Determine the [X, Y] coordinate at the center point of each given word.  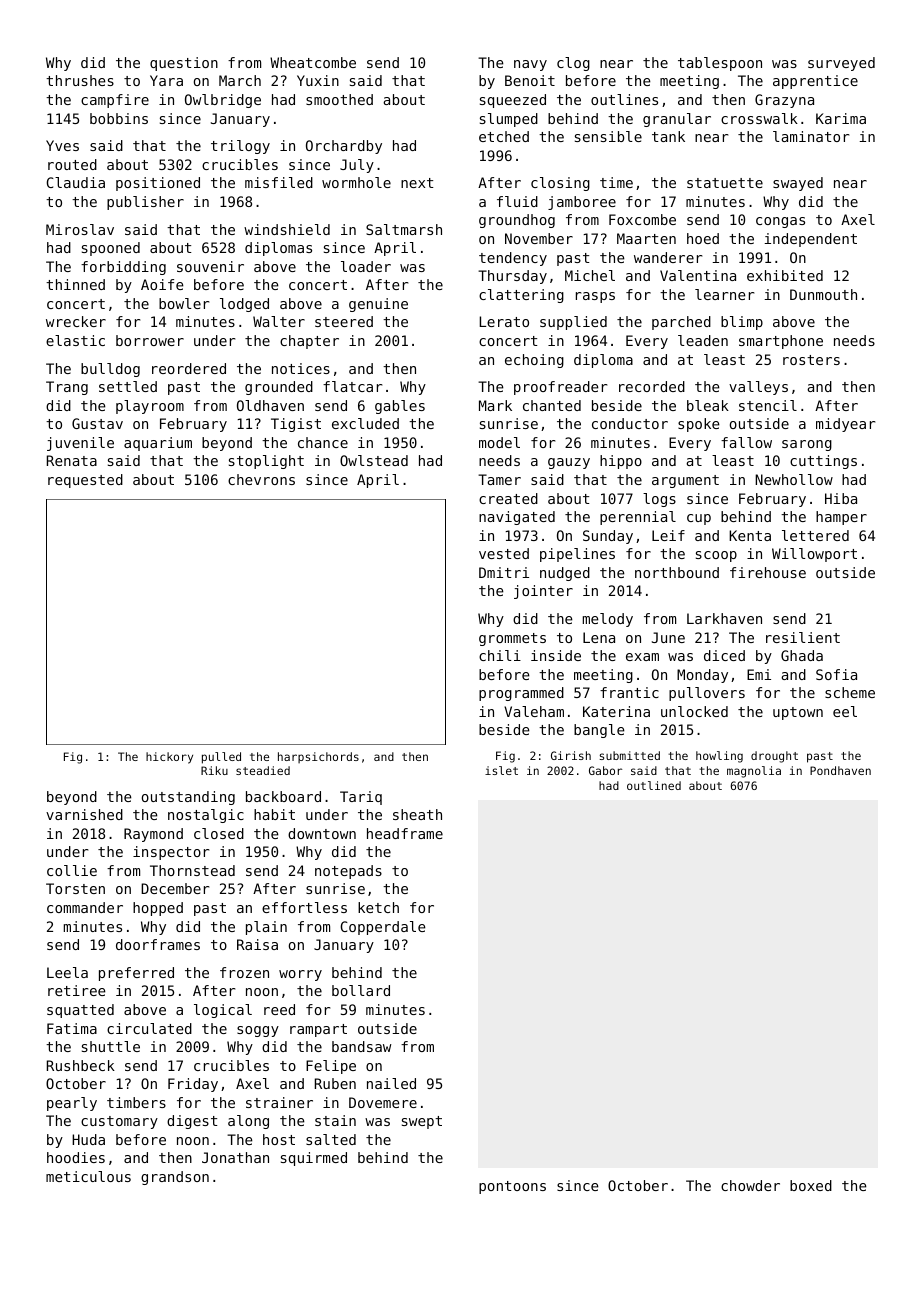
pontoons [512, 1187]
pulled [221, 758]
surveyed [841, 64]
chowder [750, 1185]
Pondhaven [840, 770]
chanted [552, 405]
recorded [652, 386]
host [279, 1139]
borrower [150, 340]
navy [530, 65]
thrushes [80, 80]
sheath [417, 814]
